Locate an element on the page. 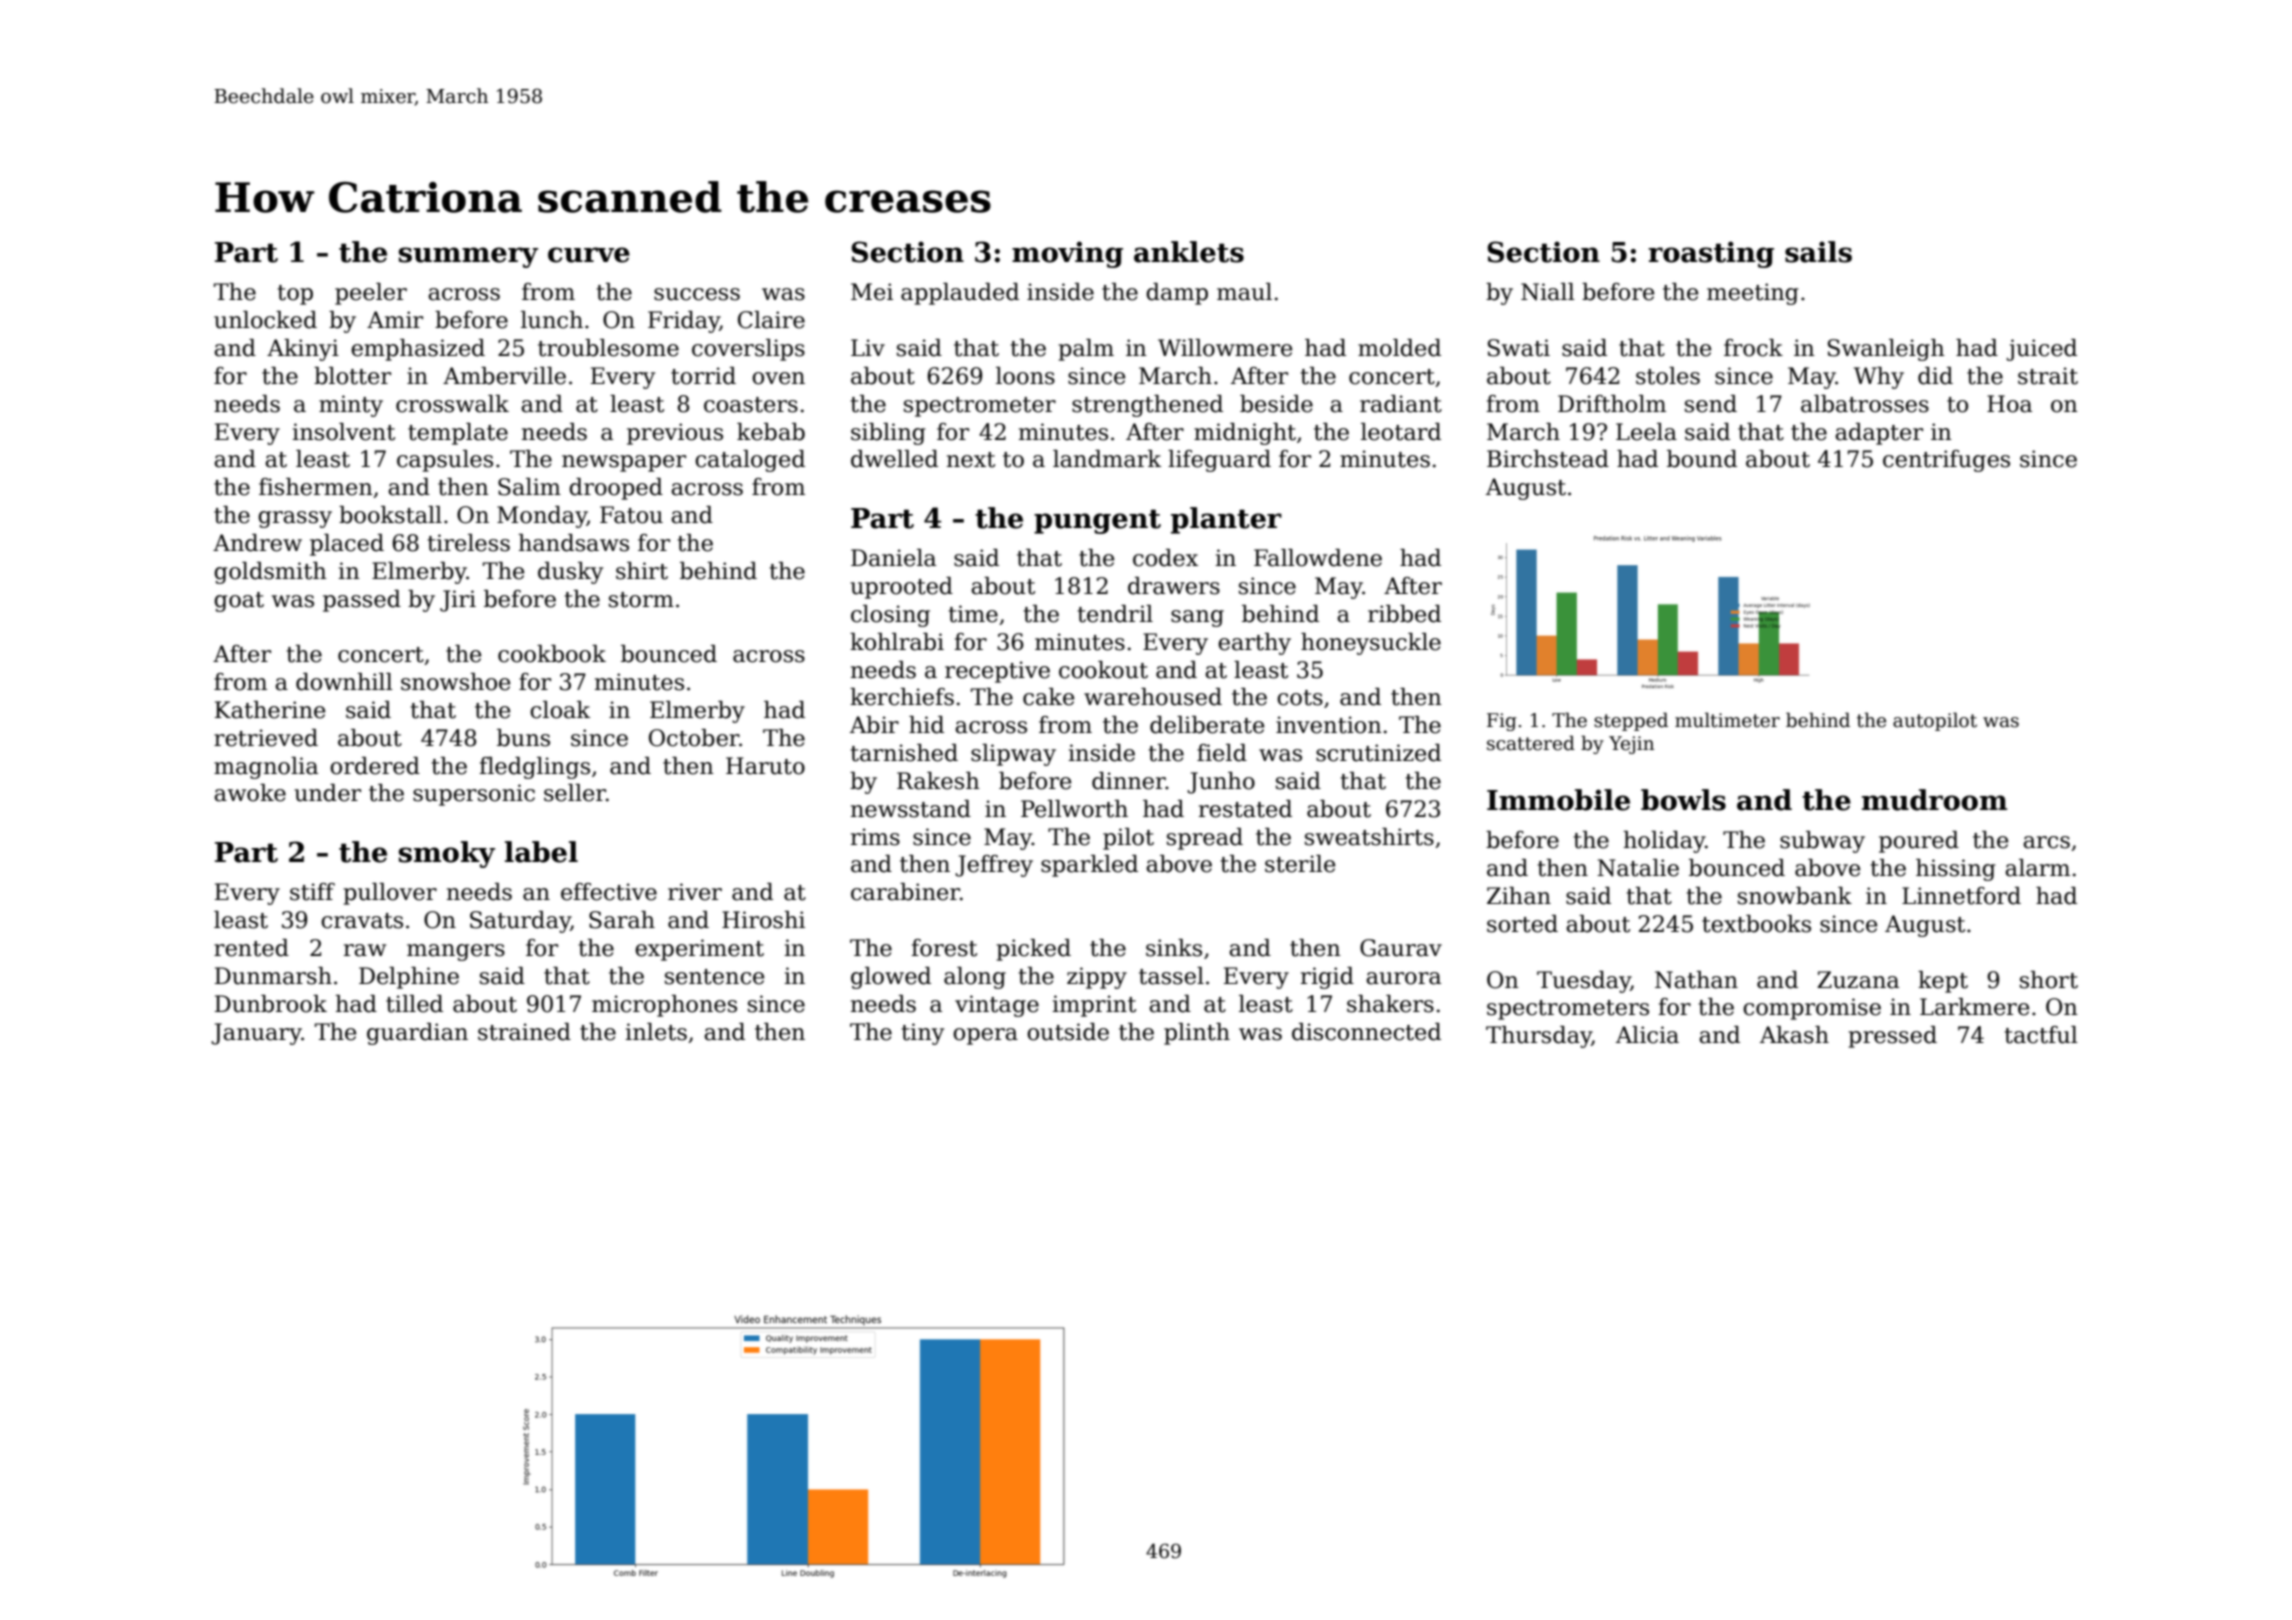 The width and height of the image is (2292, 1620). summery is located at coordinates (468, 257).
